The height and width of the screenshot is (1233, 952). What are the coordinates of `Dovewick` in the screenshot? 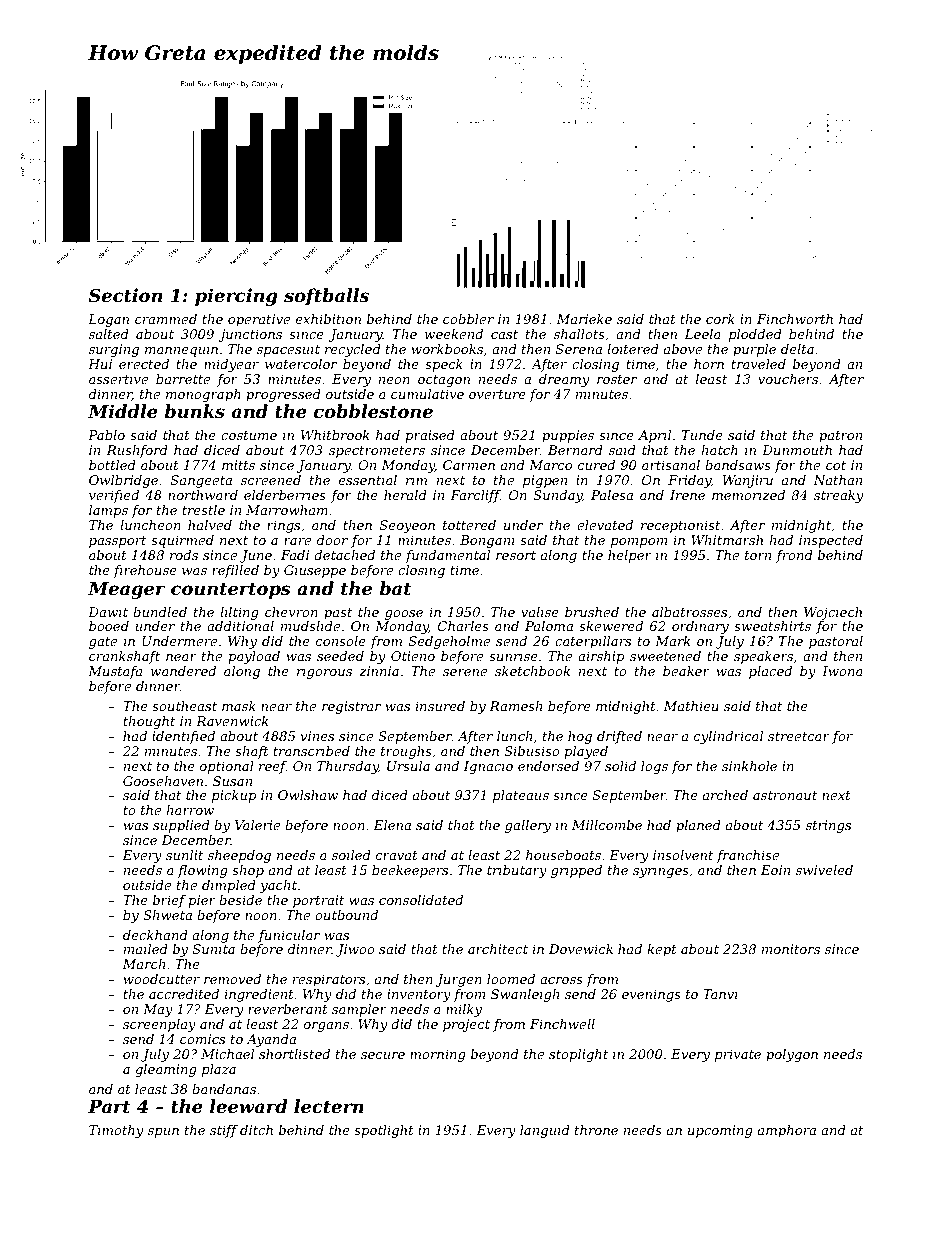 It's located at (581, 949).
